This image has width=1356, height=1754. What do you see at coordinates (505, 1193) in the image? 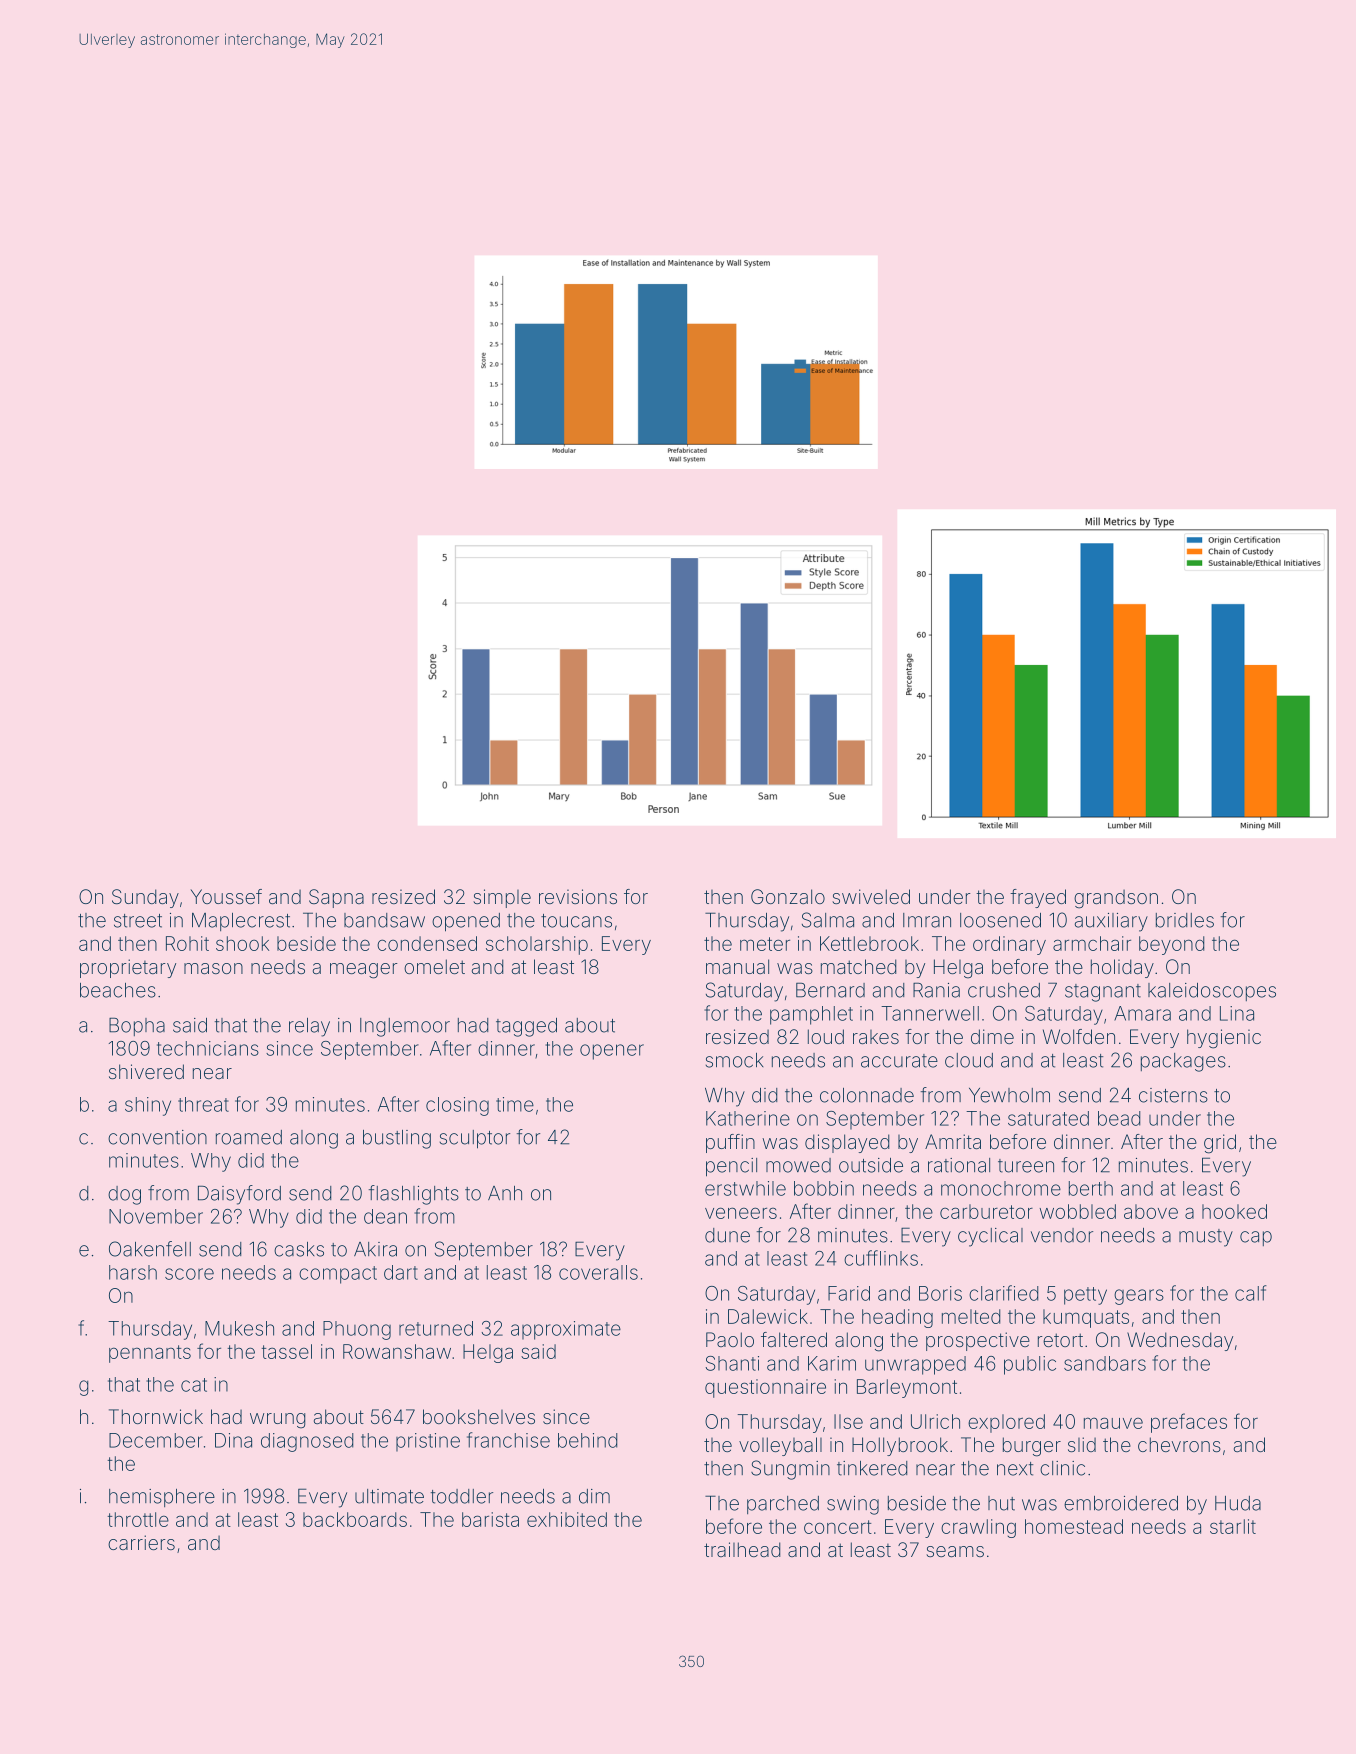
I see `Anh` at bounding box center [505, 1193].
